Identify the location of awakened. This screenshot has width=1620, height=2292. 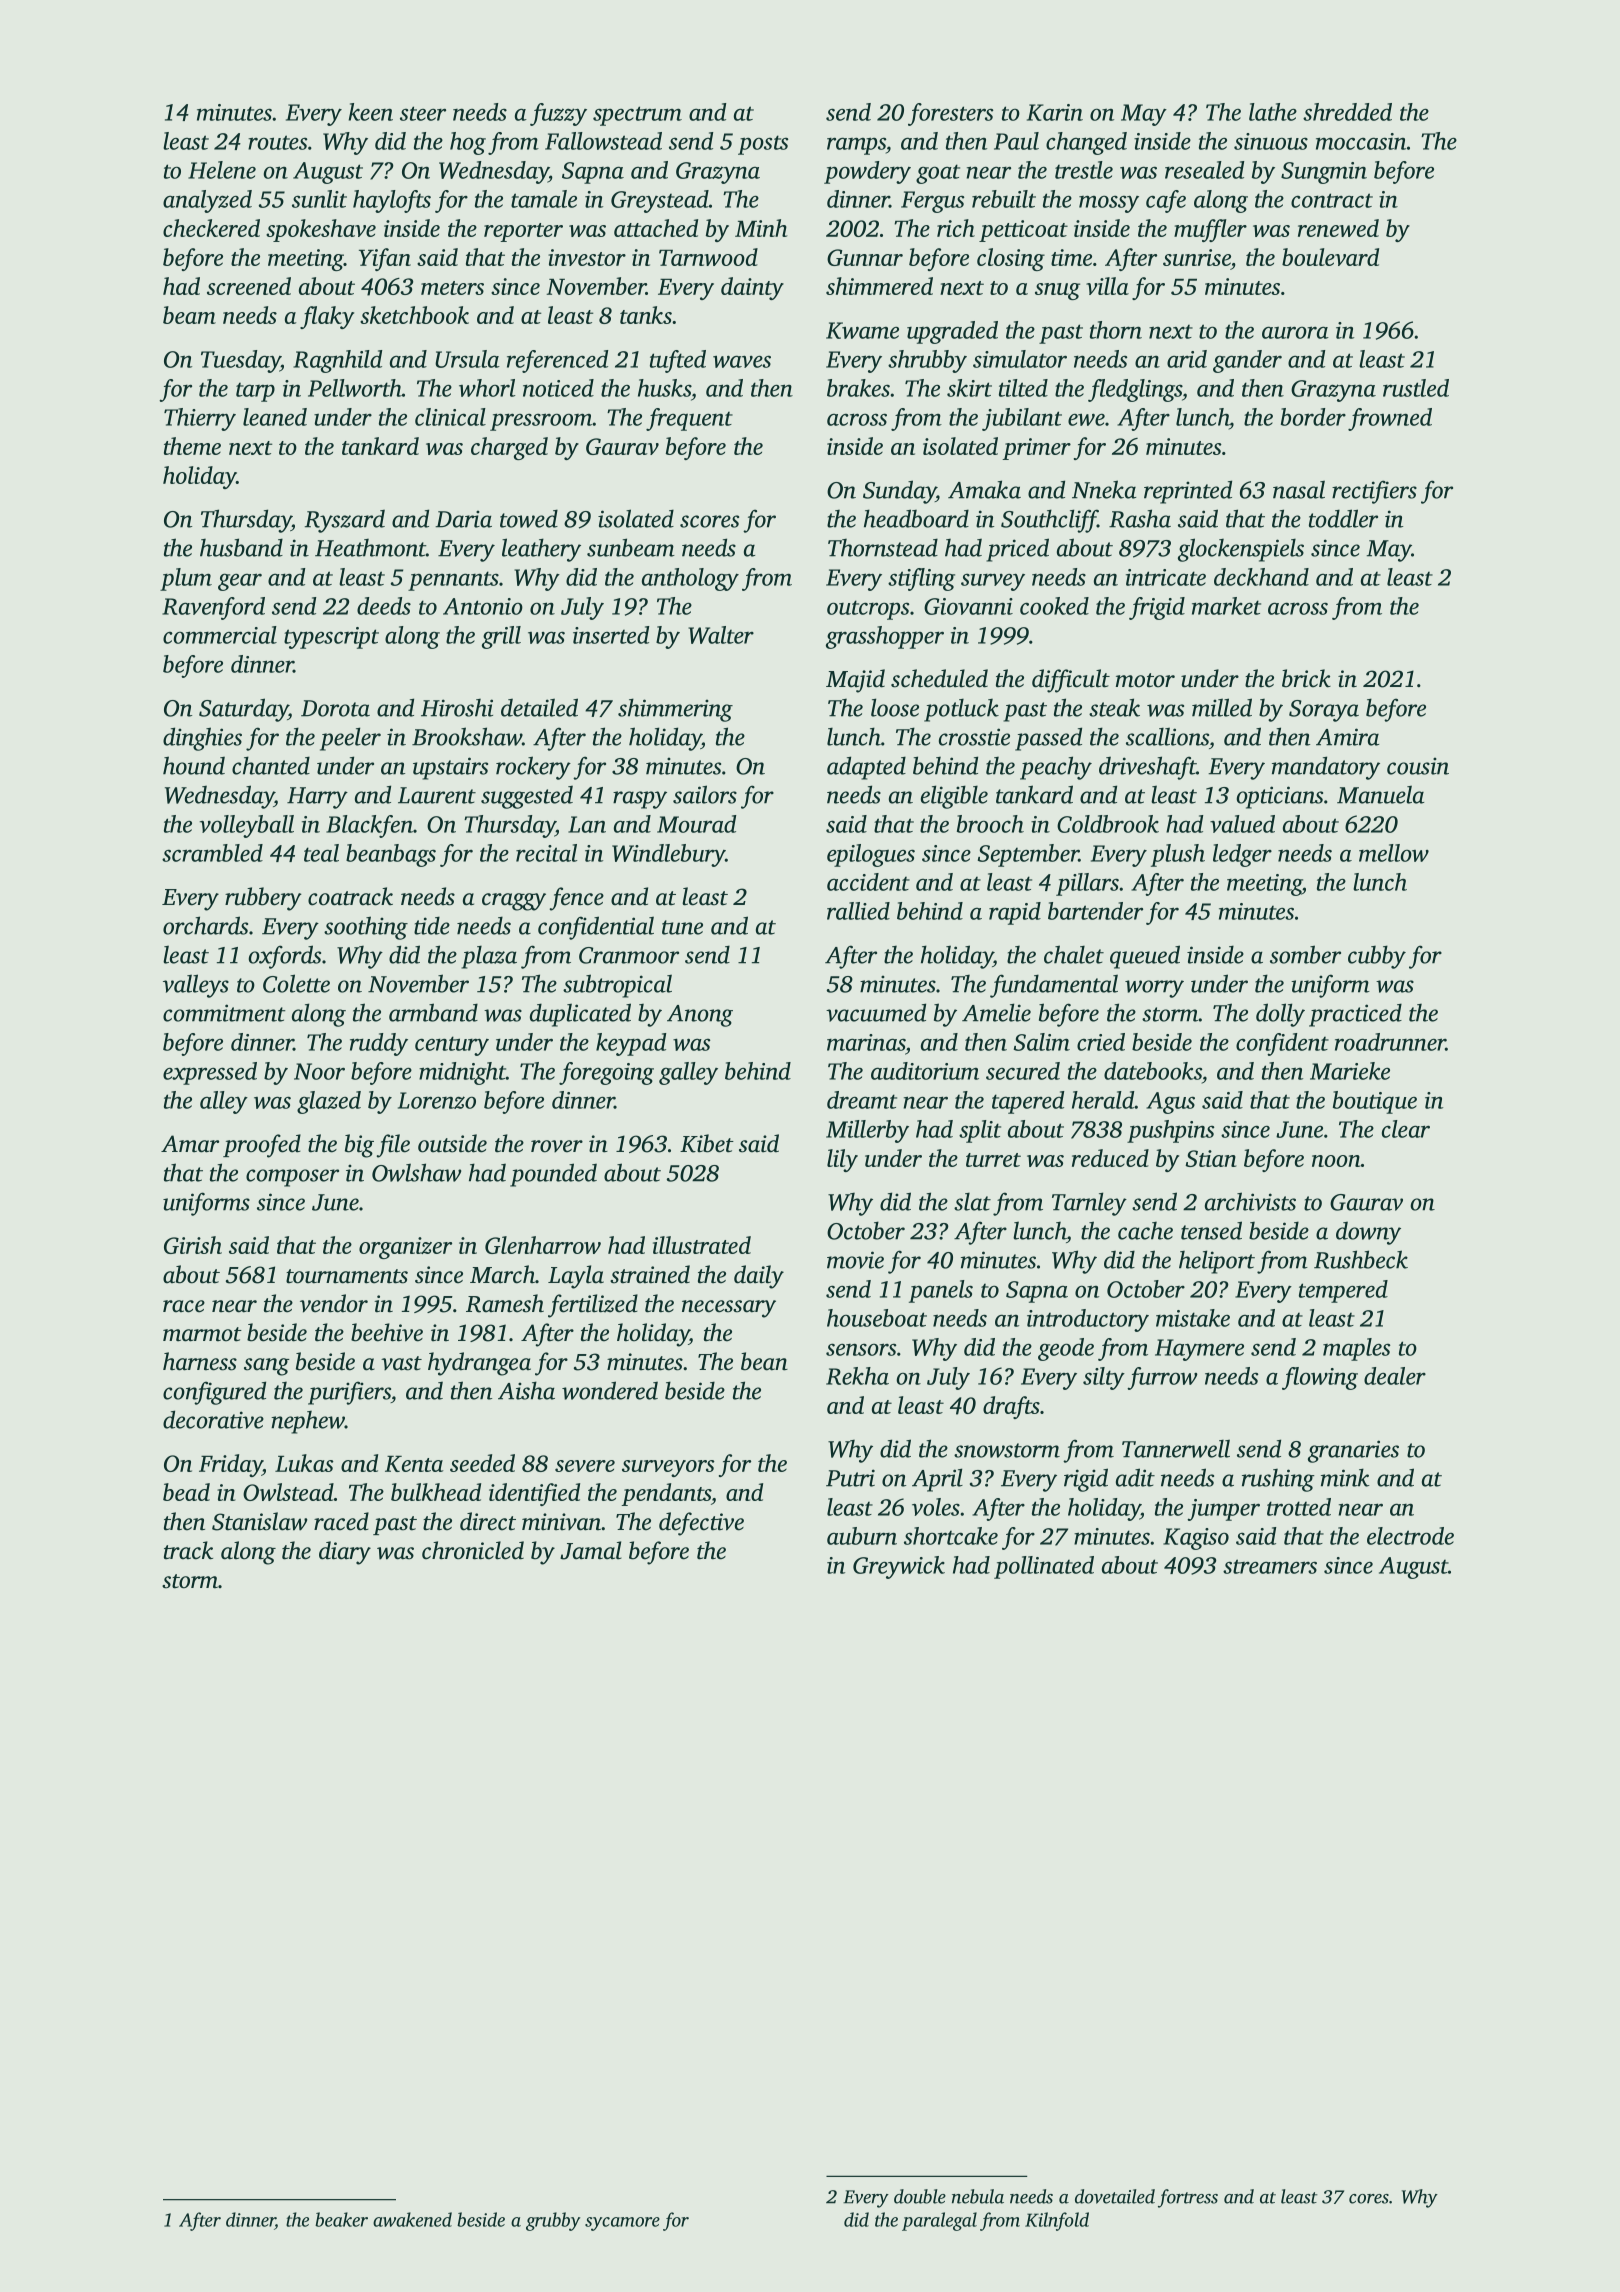
(412, 2219).
